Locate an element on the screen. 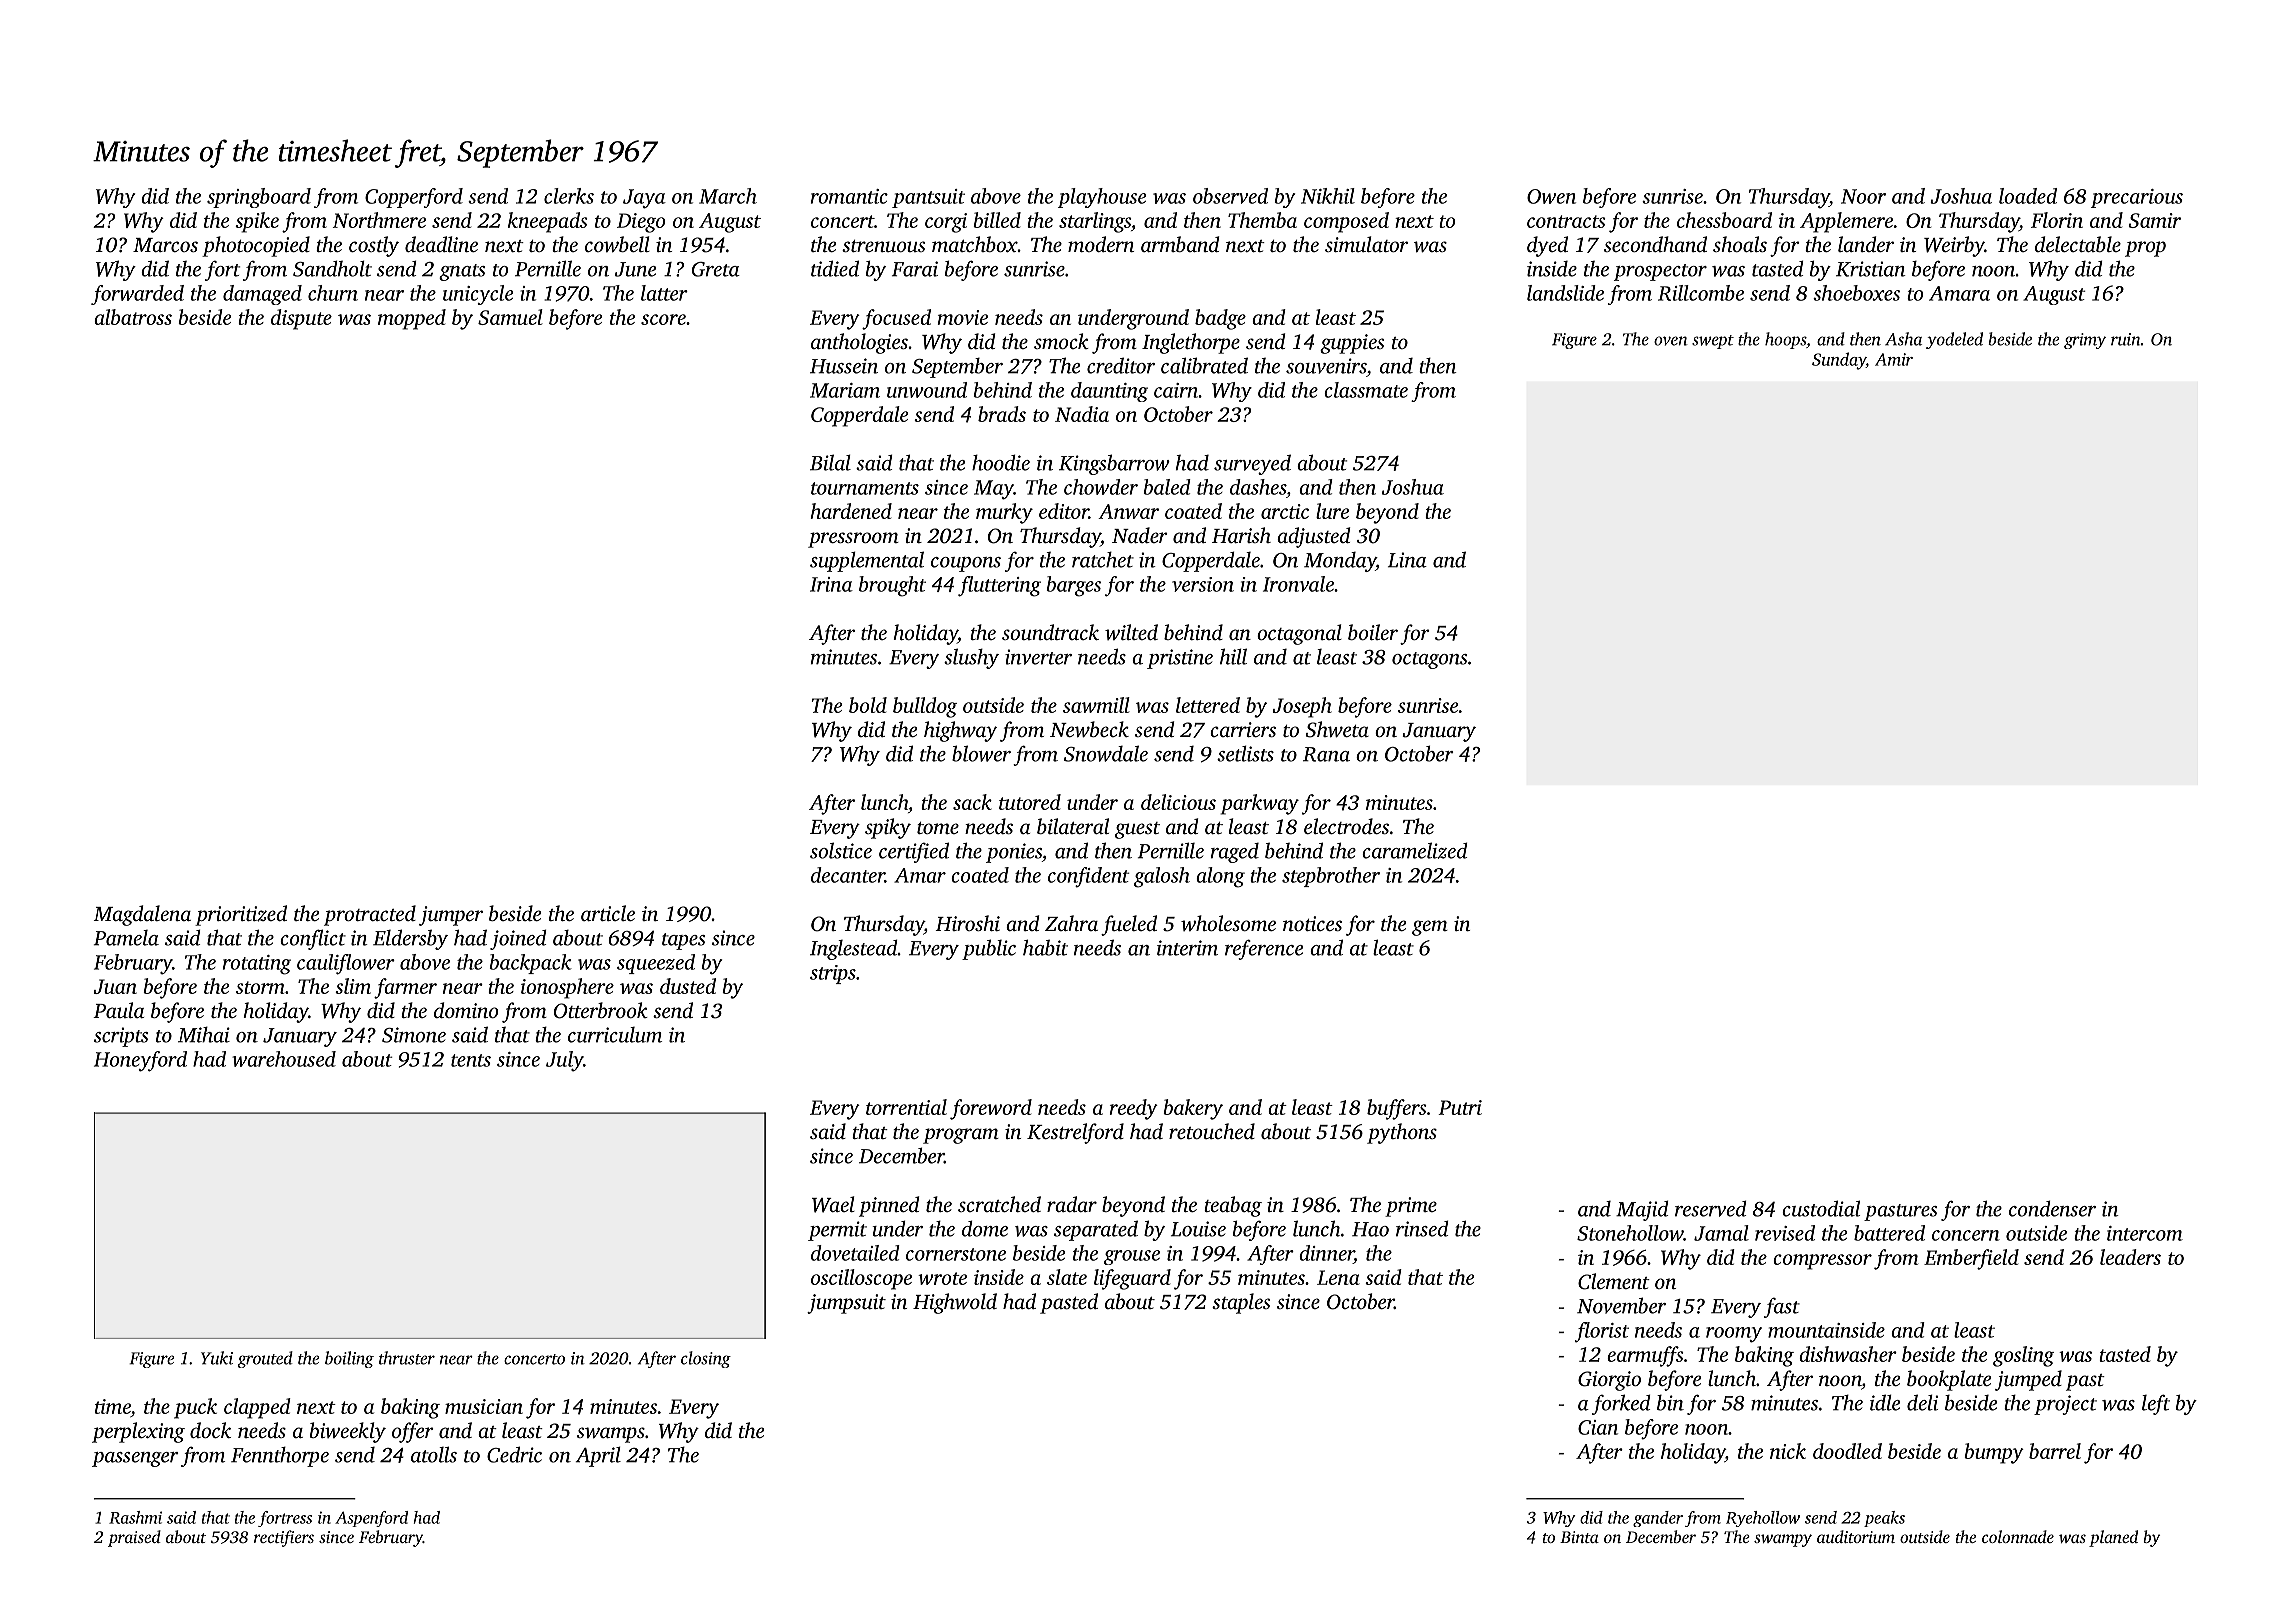 This screenshot has width=2292, height=1620. octagons is located at coordinates (1429, 660).
